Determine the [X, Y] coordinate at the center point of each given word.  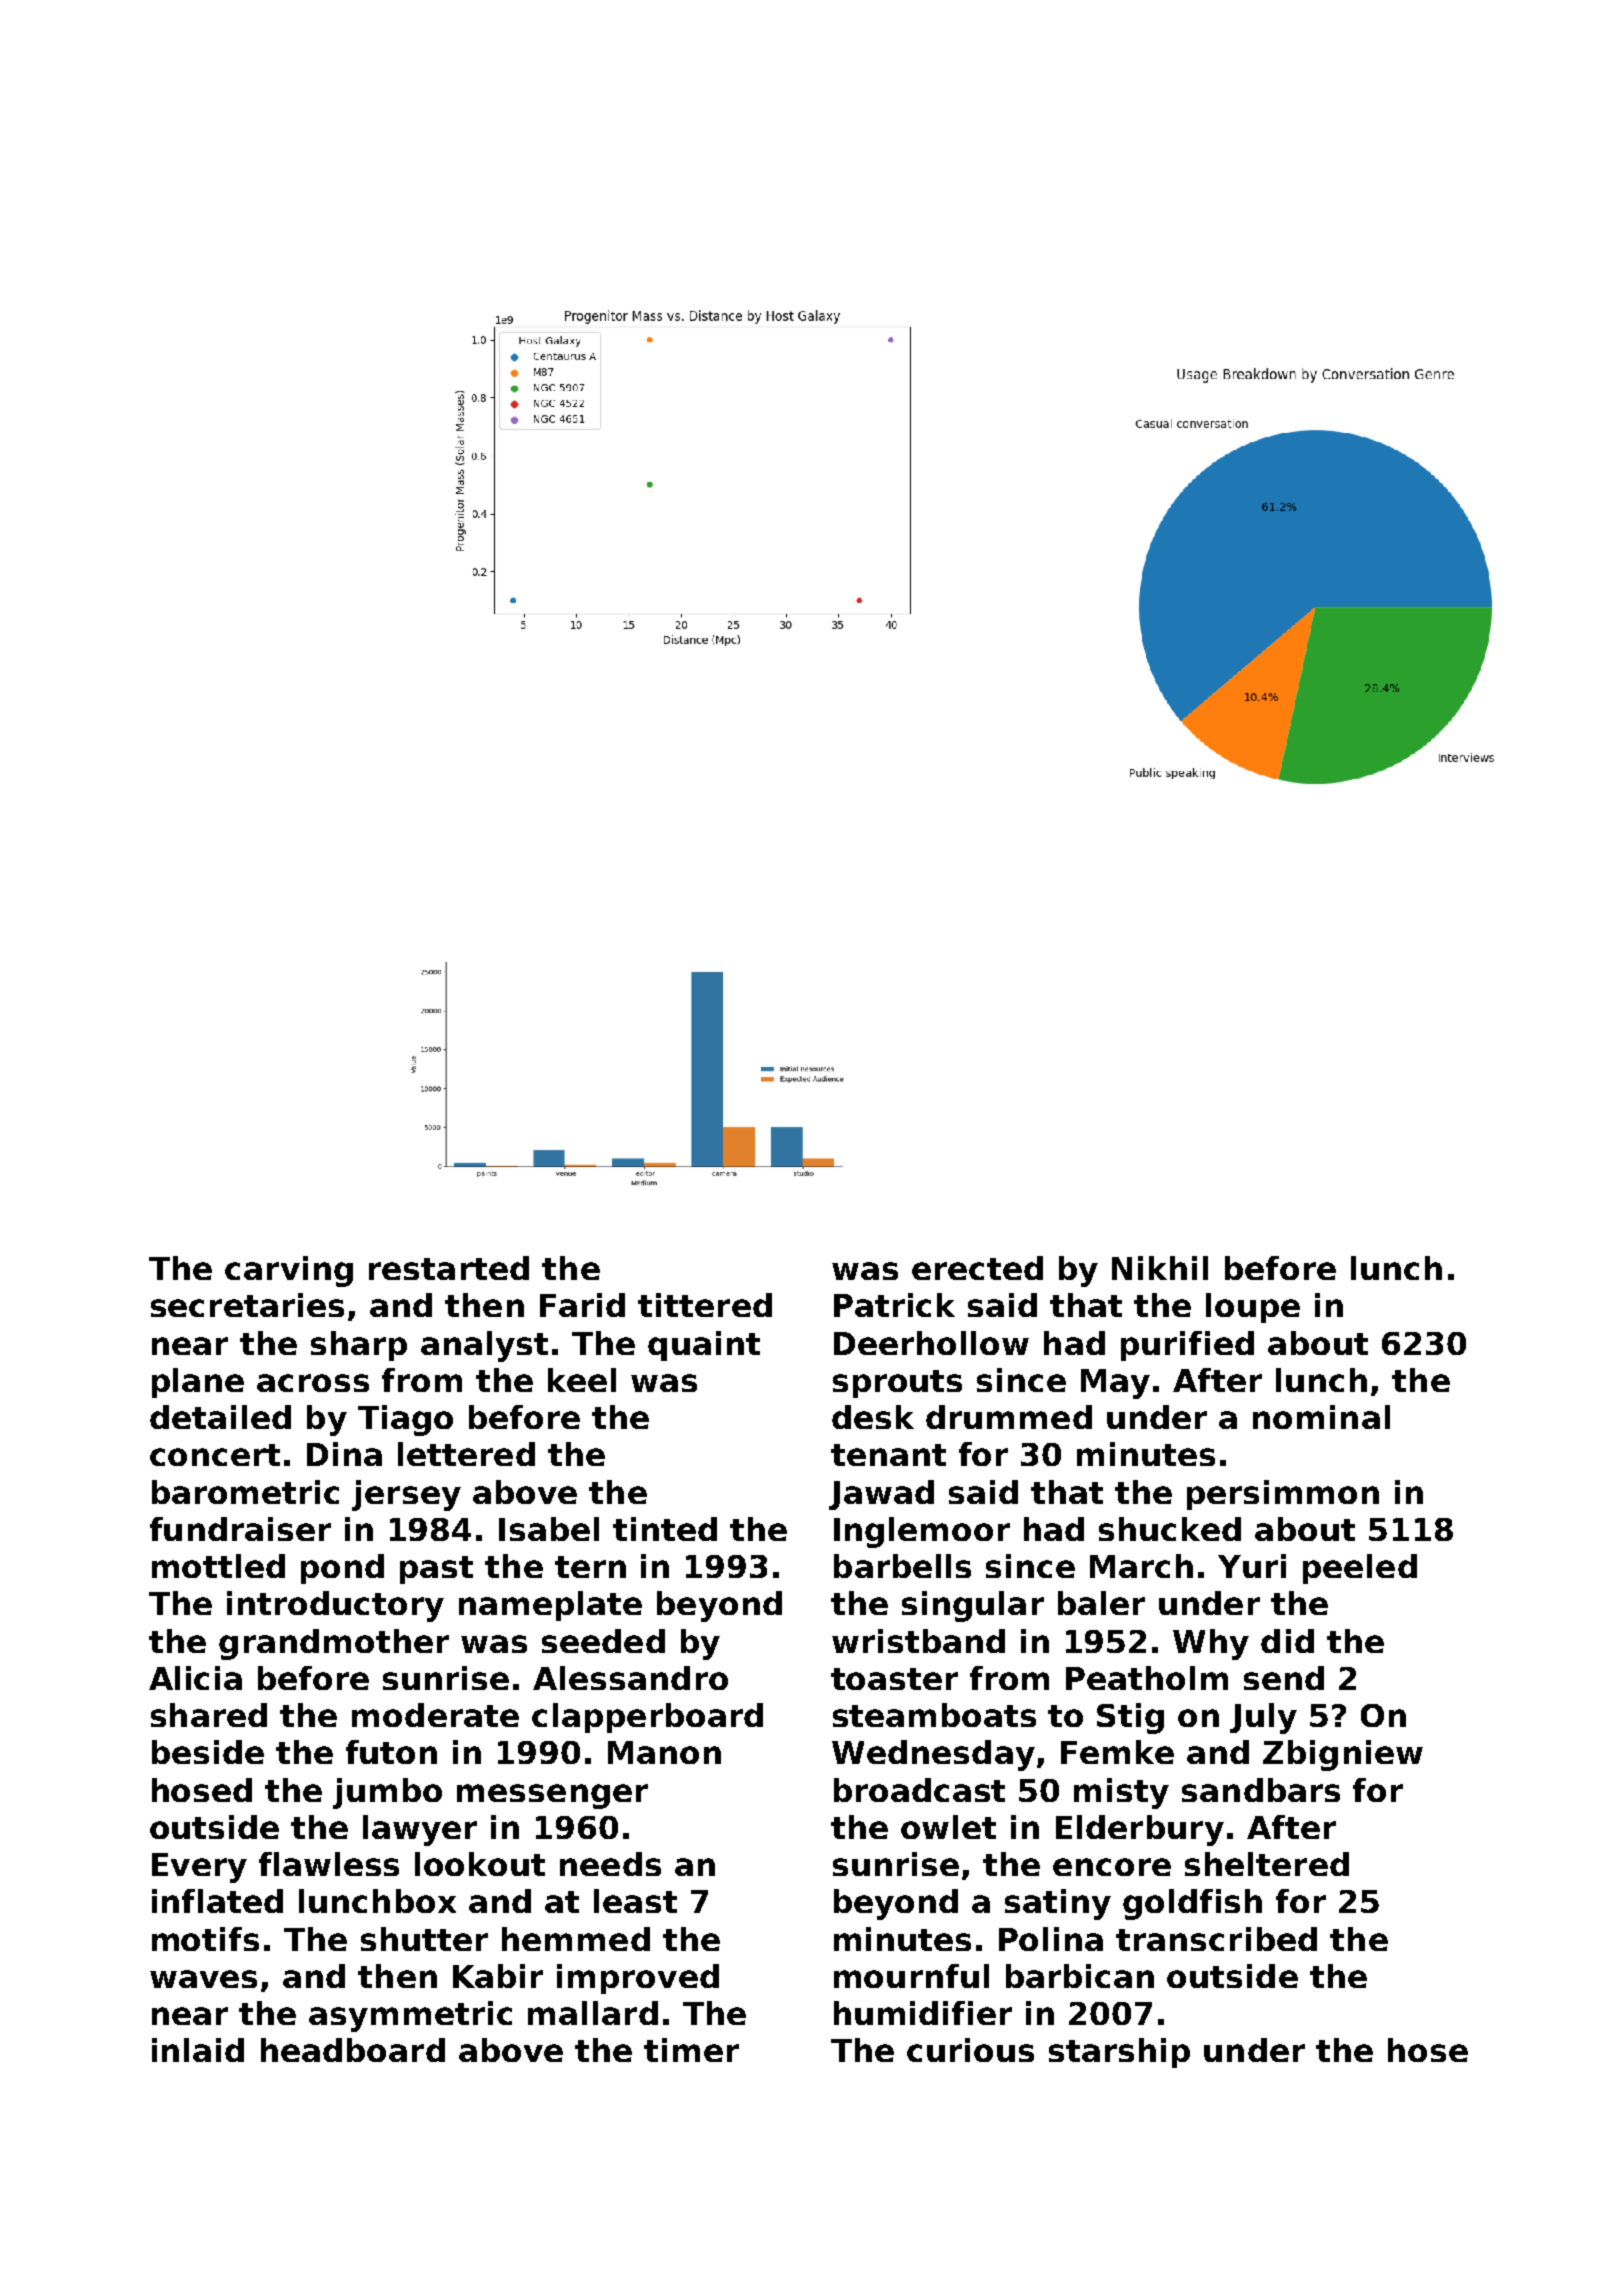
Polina [1051, 1939]
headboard [353, 2050]
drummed [1009, 1417]
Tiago [405, 1420]
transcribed [1216, 1939]
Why [1211, 1644]
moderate [435, 1715]
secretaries [247, 1305]
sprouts [897, 1384]
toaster [894, 1679]
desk [873, 1417]
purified [1187, 1346]
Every [199, 1868]
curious [970, 2050]
